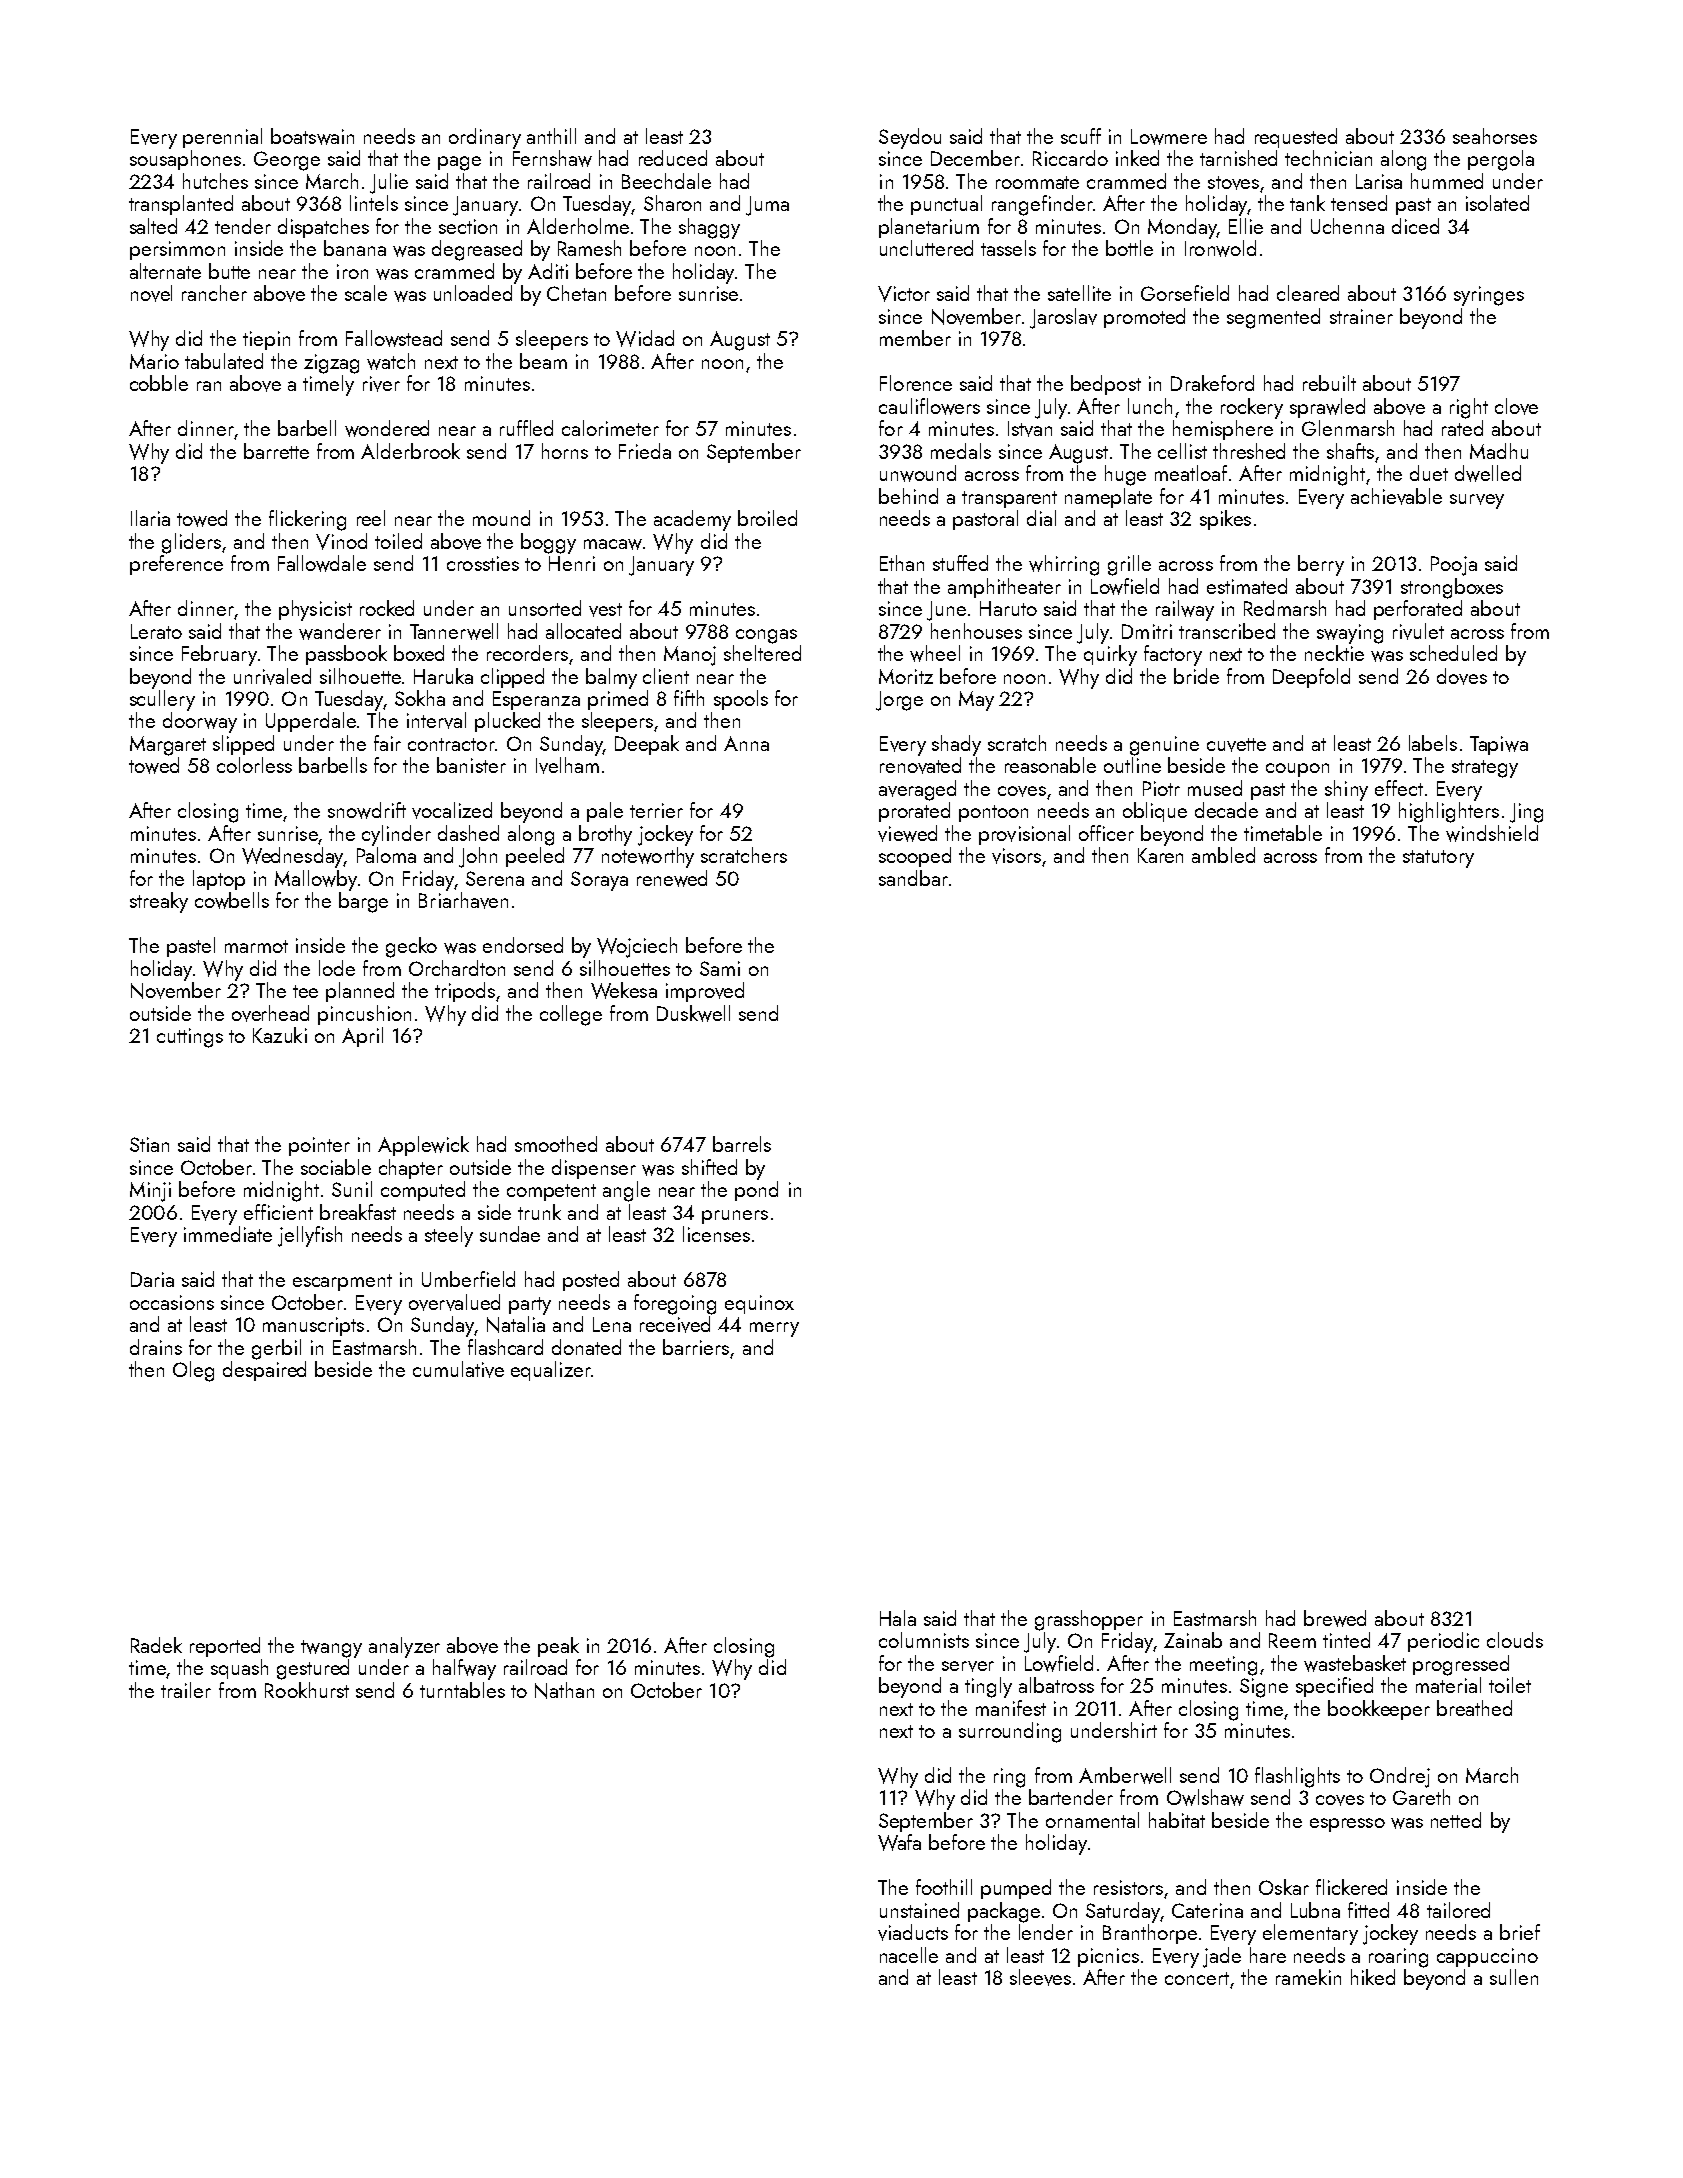 This page has height=2178, width=1683. I want to click on Ivelham, so click(567, 765).
